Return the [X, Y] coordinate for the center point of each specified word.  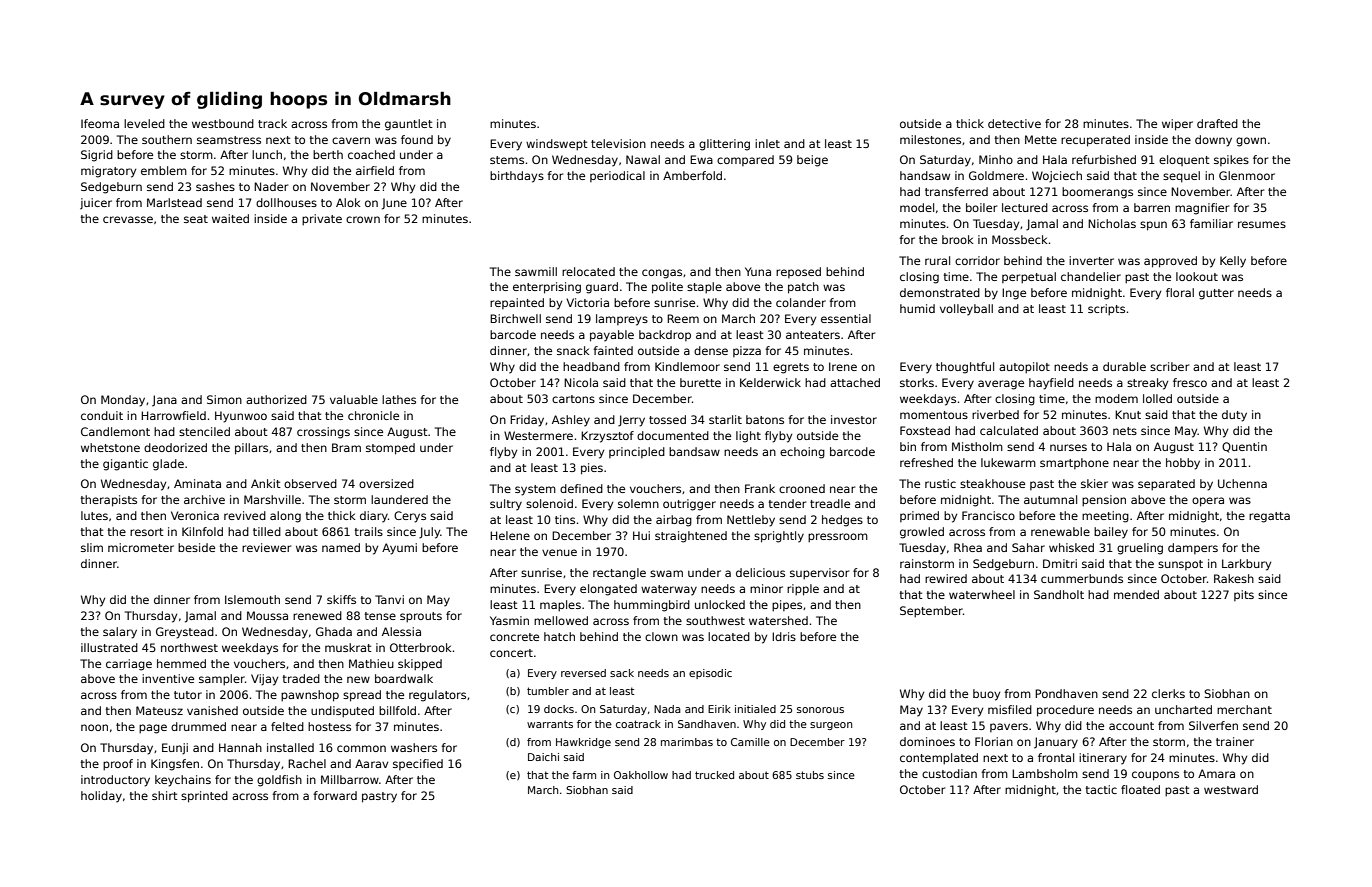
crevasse [128, 219]
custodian [949, 773]
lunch [267, 154]
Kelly [1233, 262]
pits [1244, 595]
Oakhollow [641, 775]
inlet [767, 143]
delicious [760, 572]
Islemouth [252, 599]
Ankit [266, 483]
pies [592, 469]
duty [1234, 416]
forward [335, 795]
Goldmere [996, 175]
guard [602, 288]
